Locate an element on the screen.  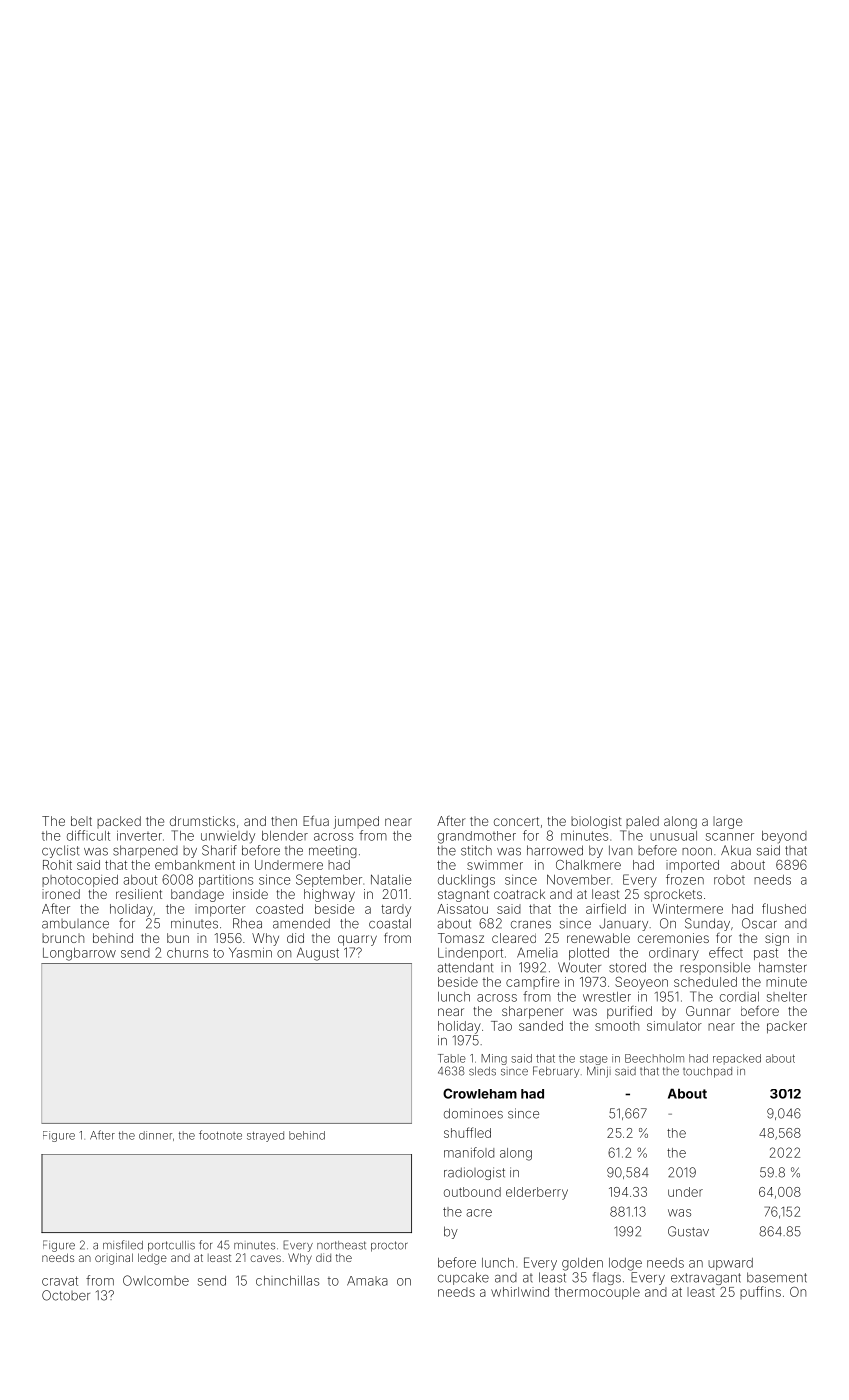
noon is located at coordinates (697, 852).
